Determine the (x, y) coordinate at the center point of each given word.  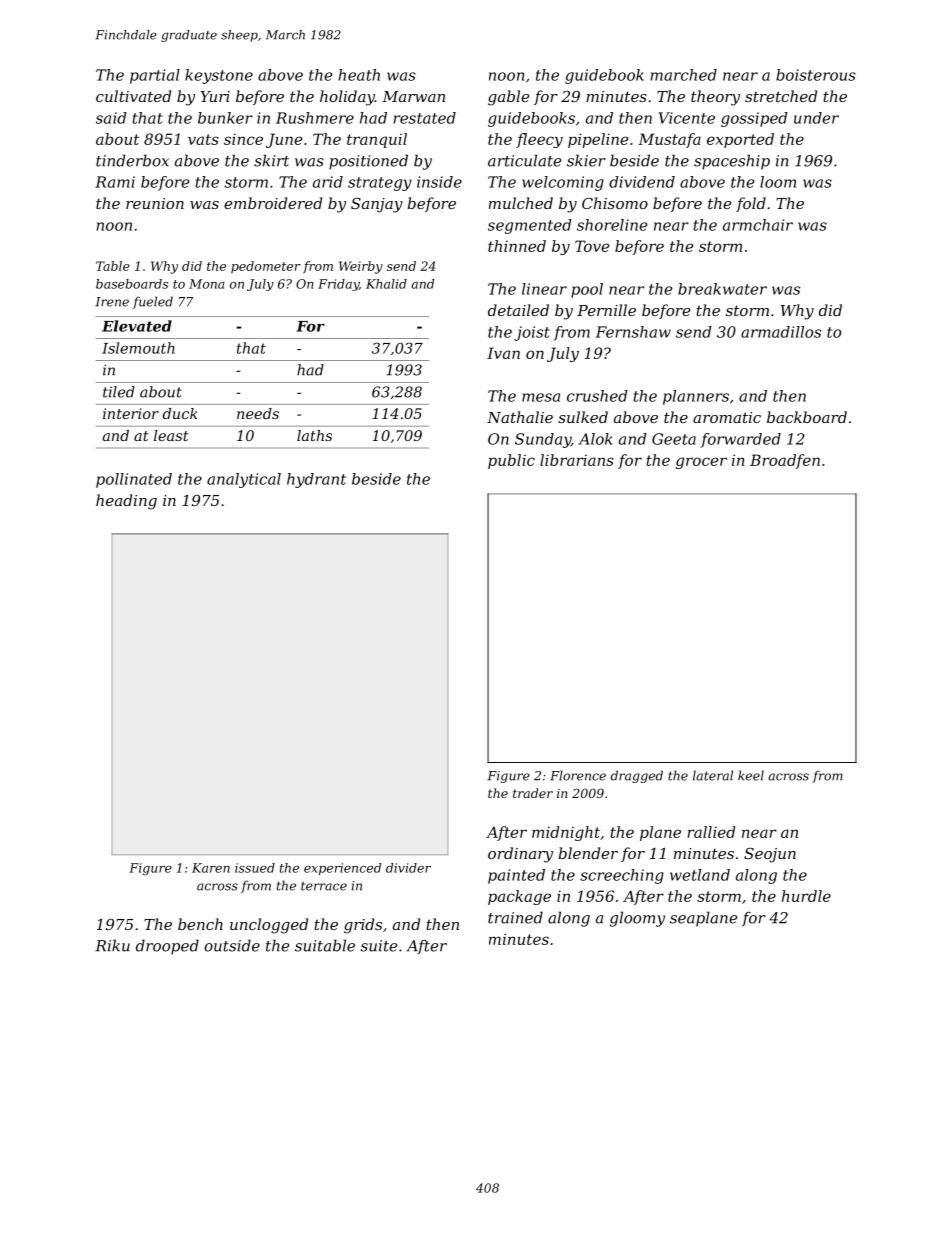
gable (508, 98)
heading (126, 502)
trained (515, 917)
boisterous (816, 75)
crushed (597, 396)
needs (258, 413)
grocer (701, 463)
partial (155, 76)
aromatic (727, 417)
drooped (167, 947)
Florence (578, 775)
